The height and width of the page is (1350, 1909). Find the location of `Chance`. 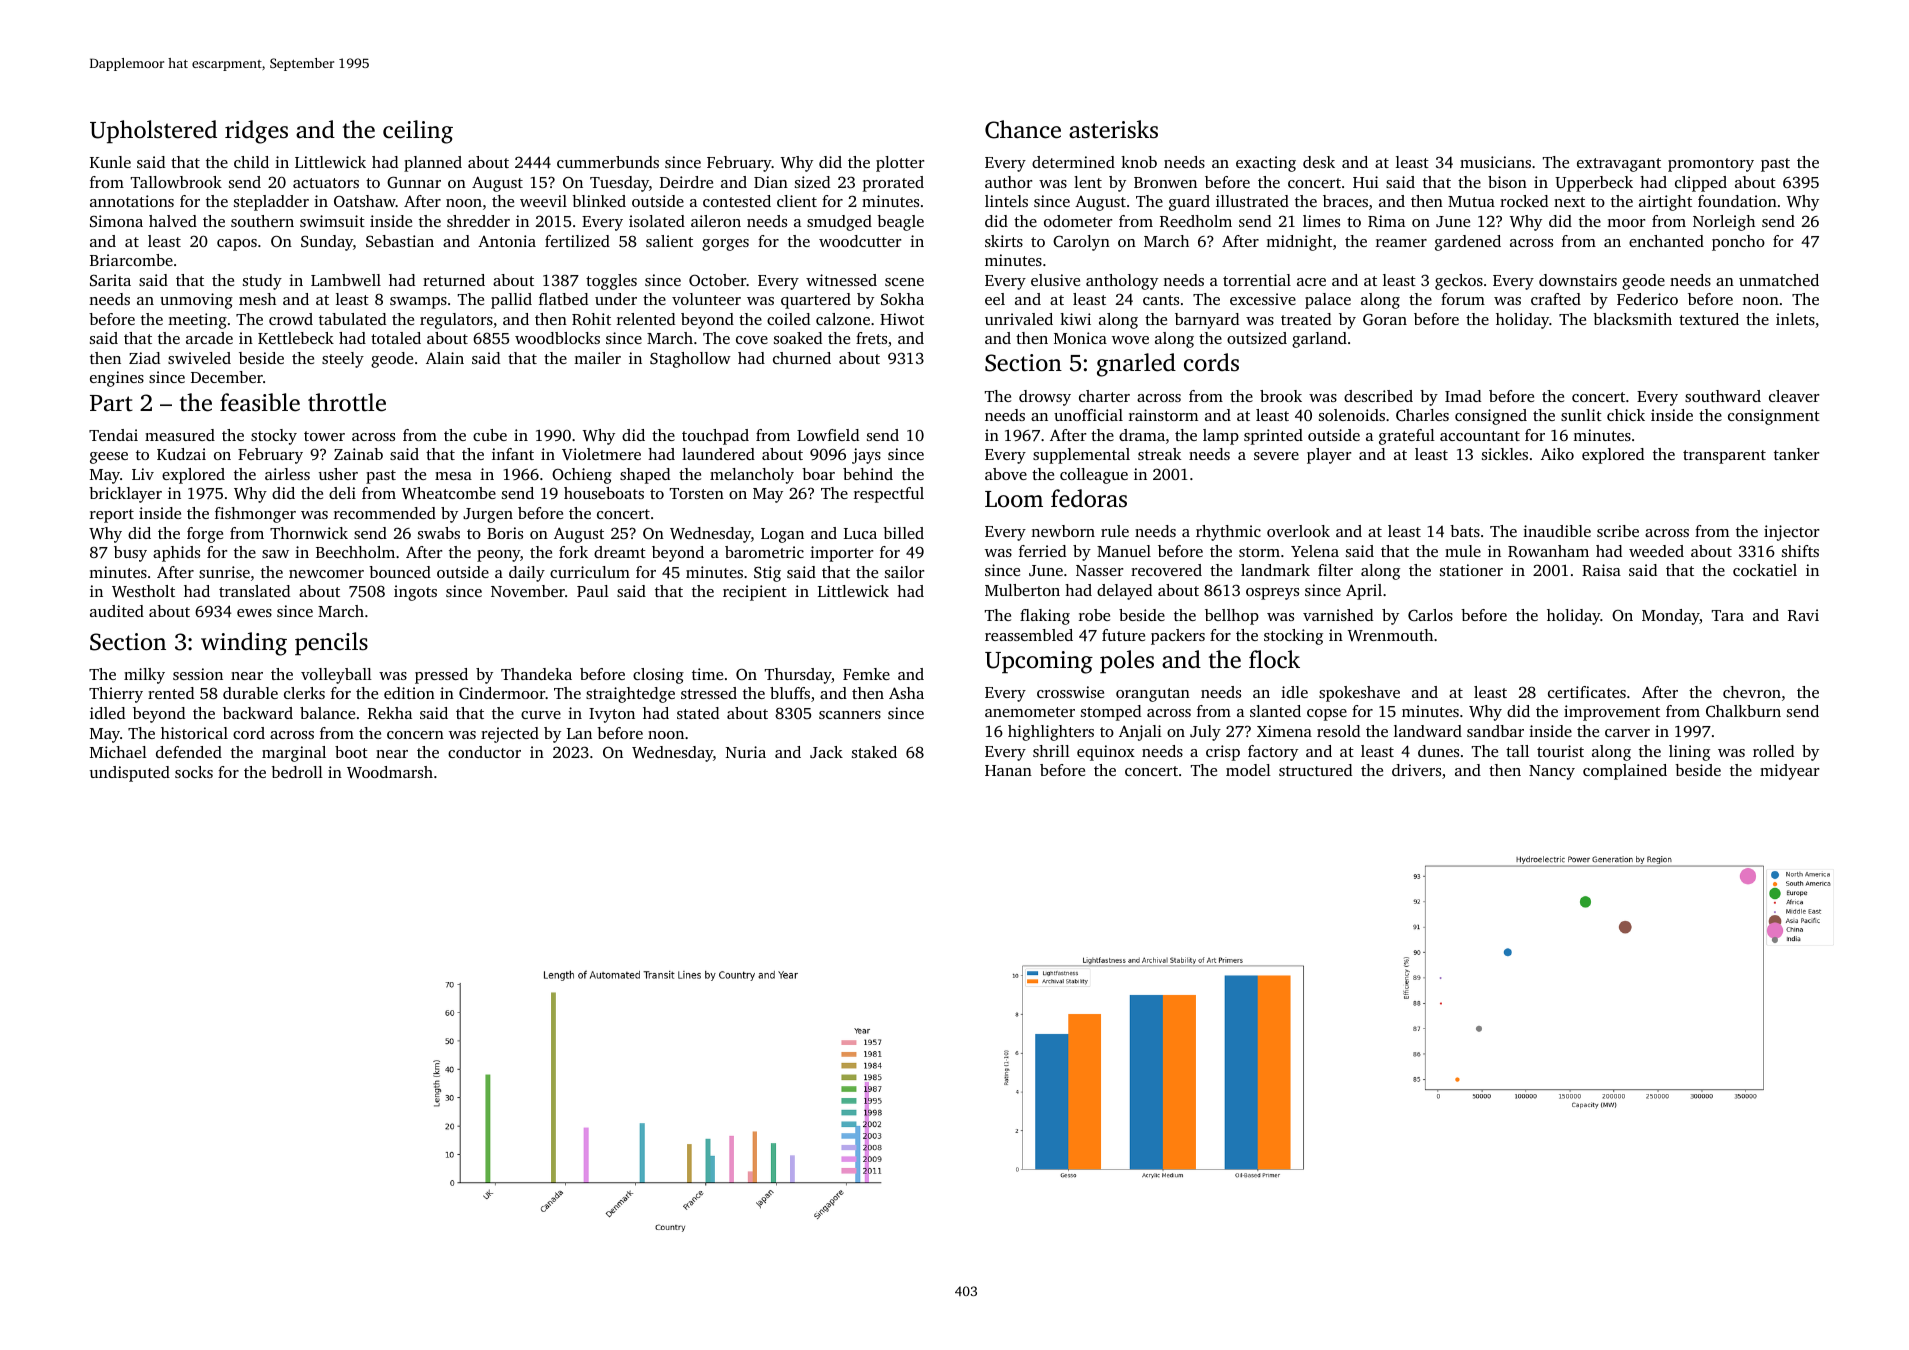

Chance is located at coordinates (1023, 129).
